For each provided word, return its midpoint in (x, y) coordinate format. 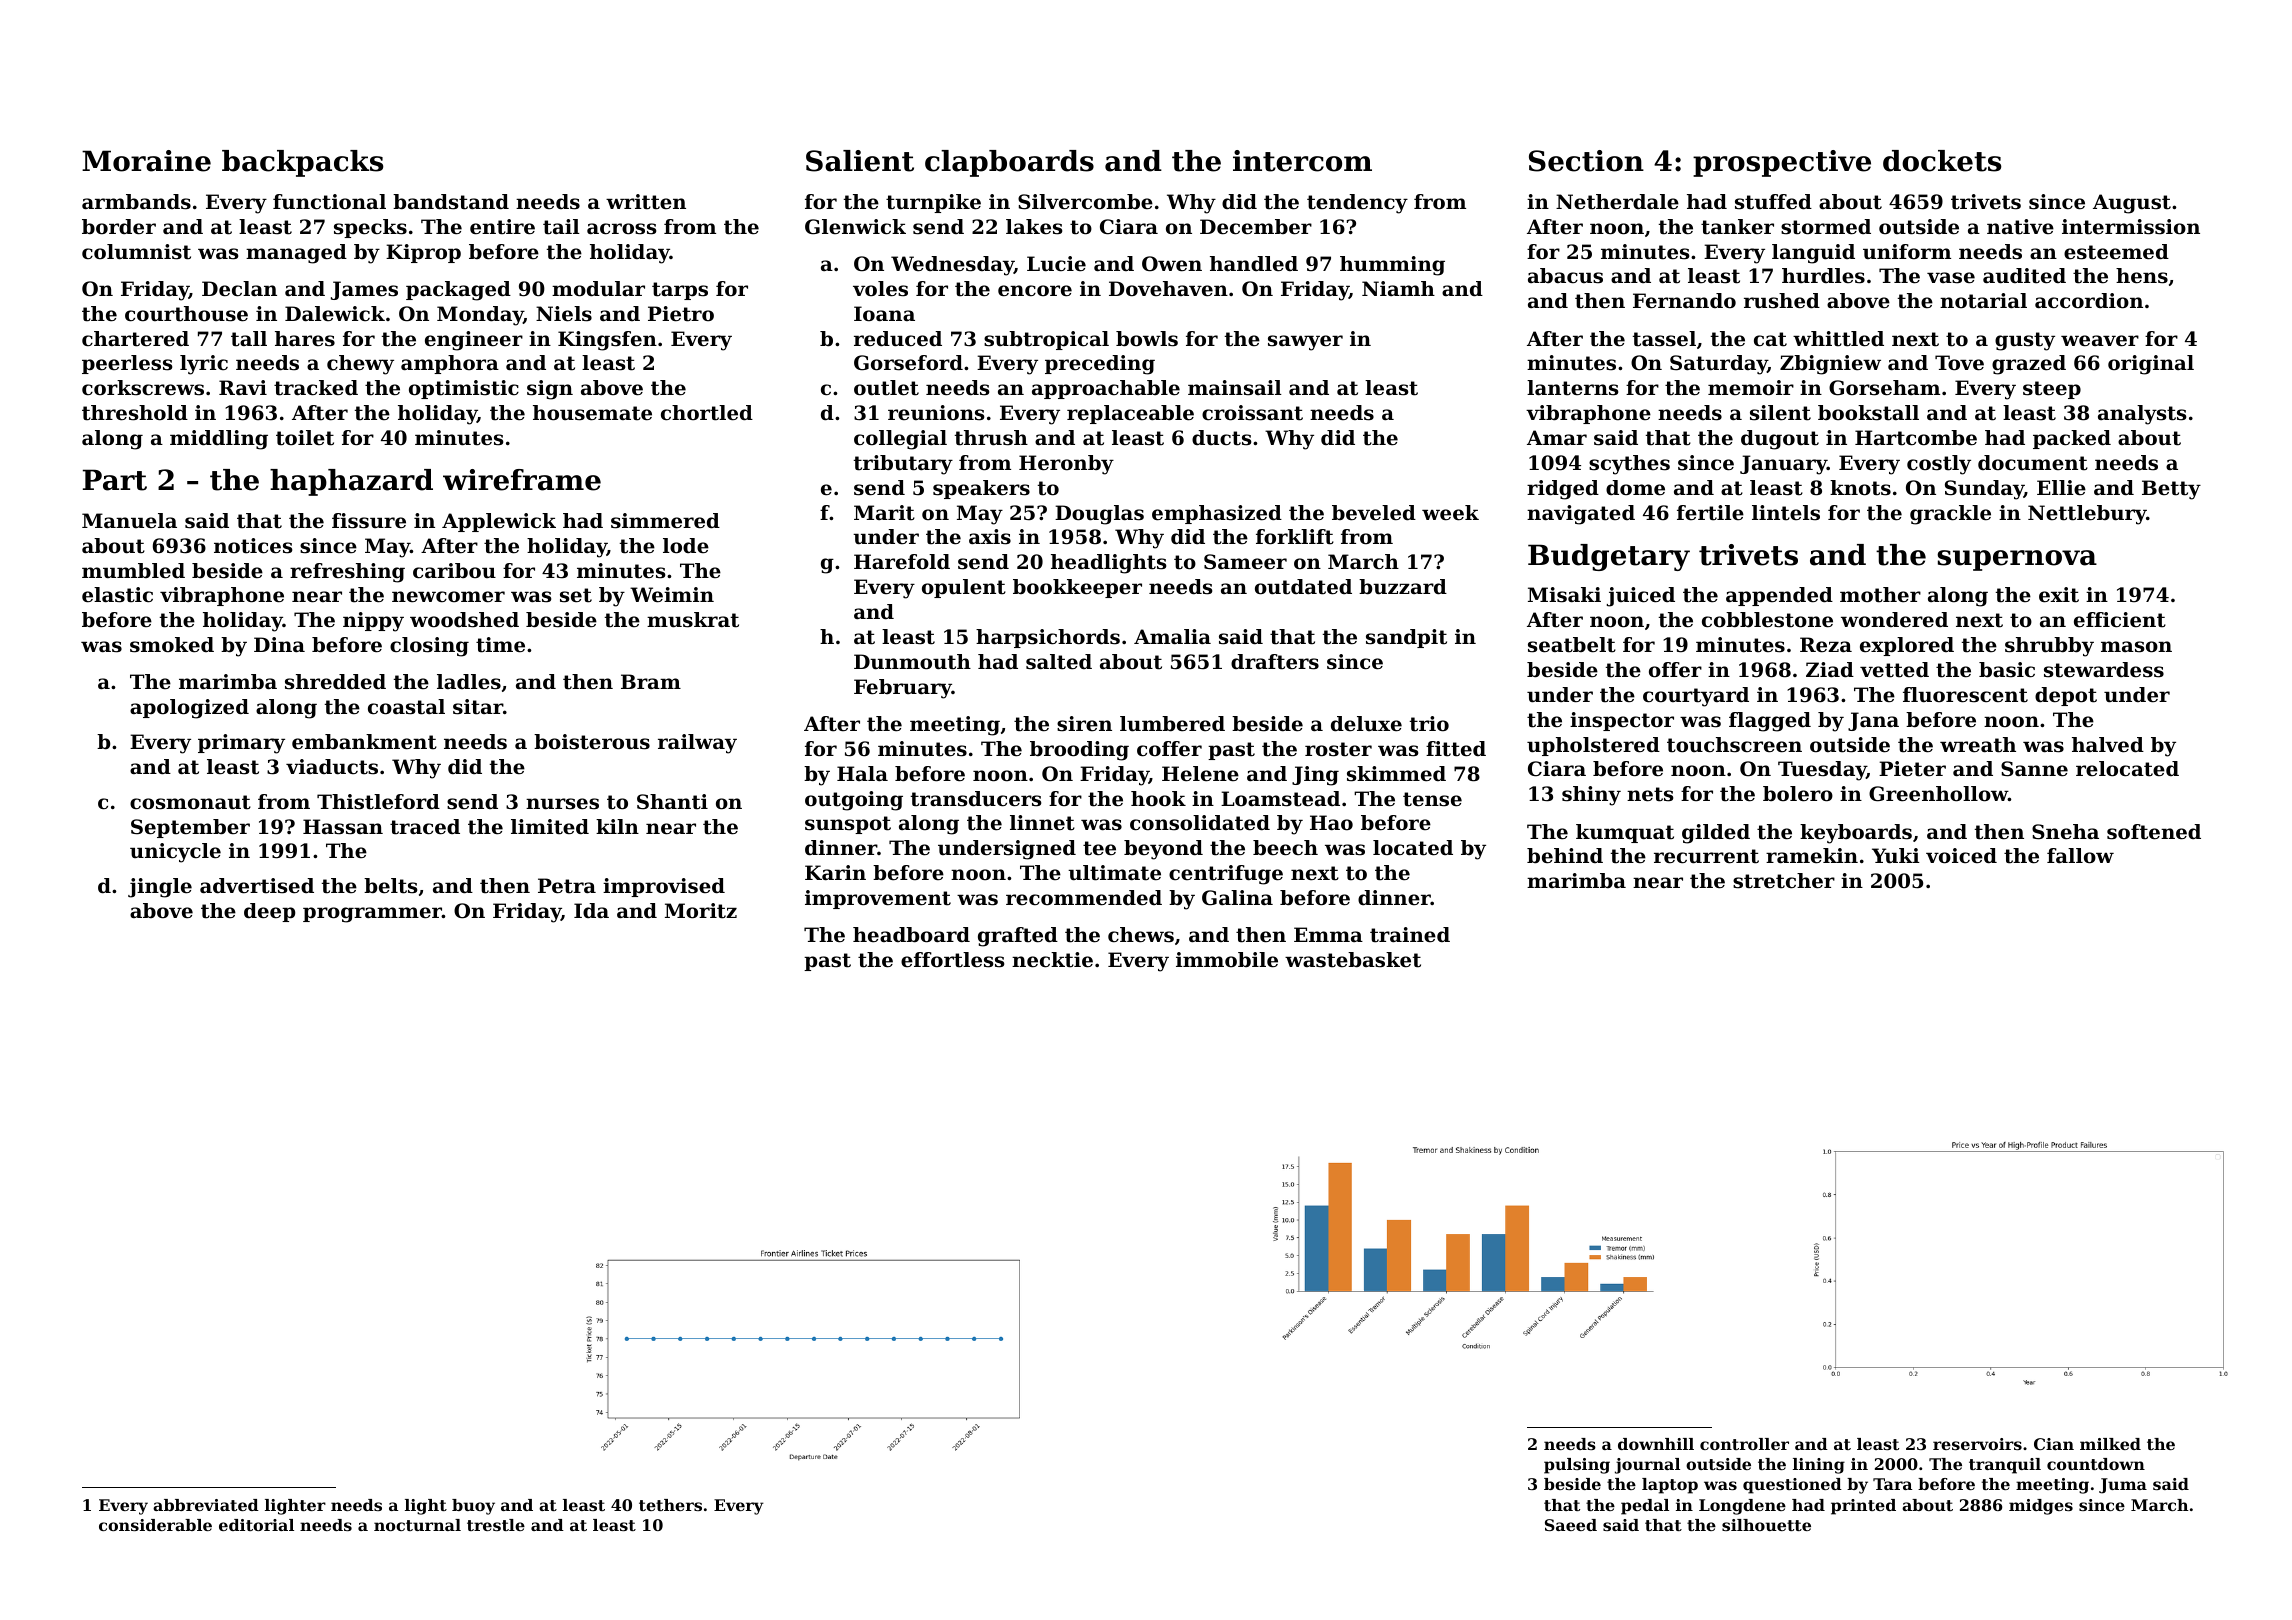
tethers (670, 1505)
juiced (1641, 597)
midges (2041, 1507)
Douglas (1099, 515)
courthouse (186, 314)
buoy (473, 1507)
